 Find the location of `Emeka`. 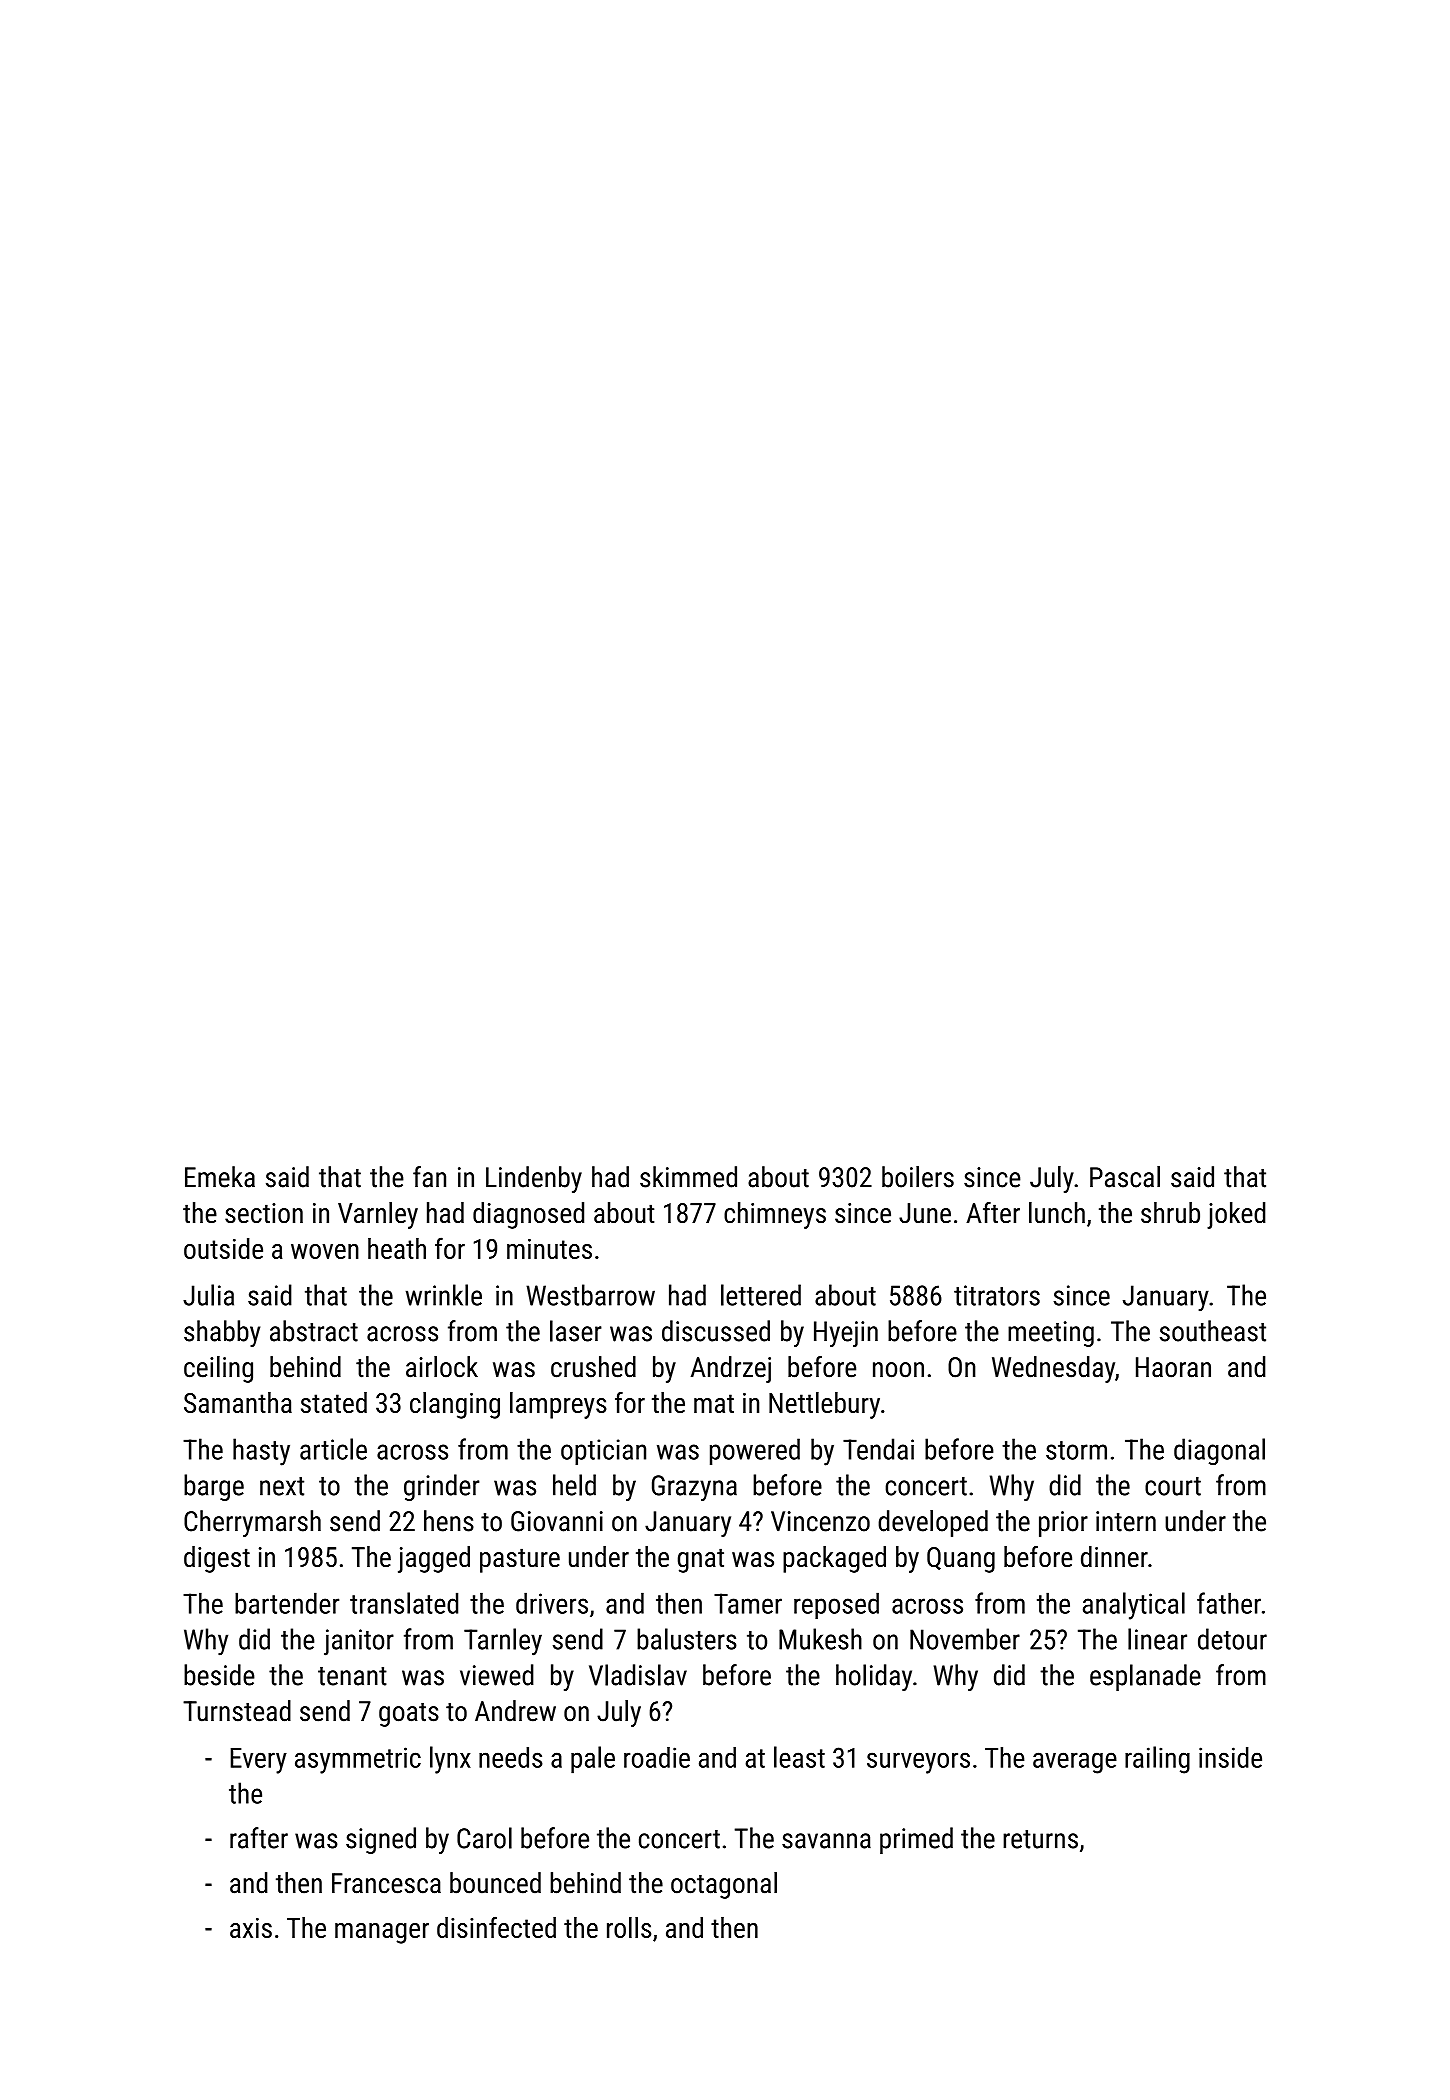

Emeka is located at coordinates (220, 1177).
